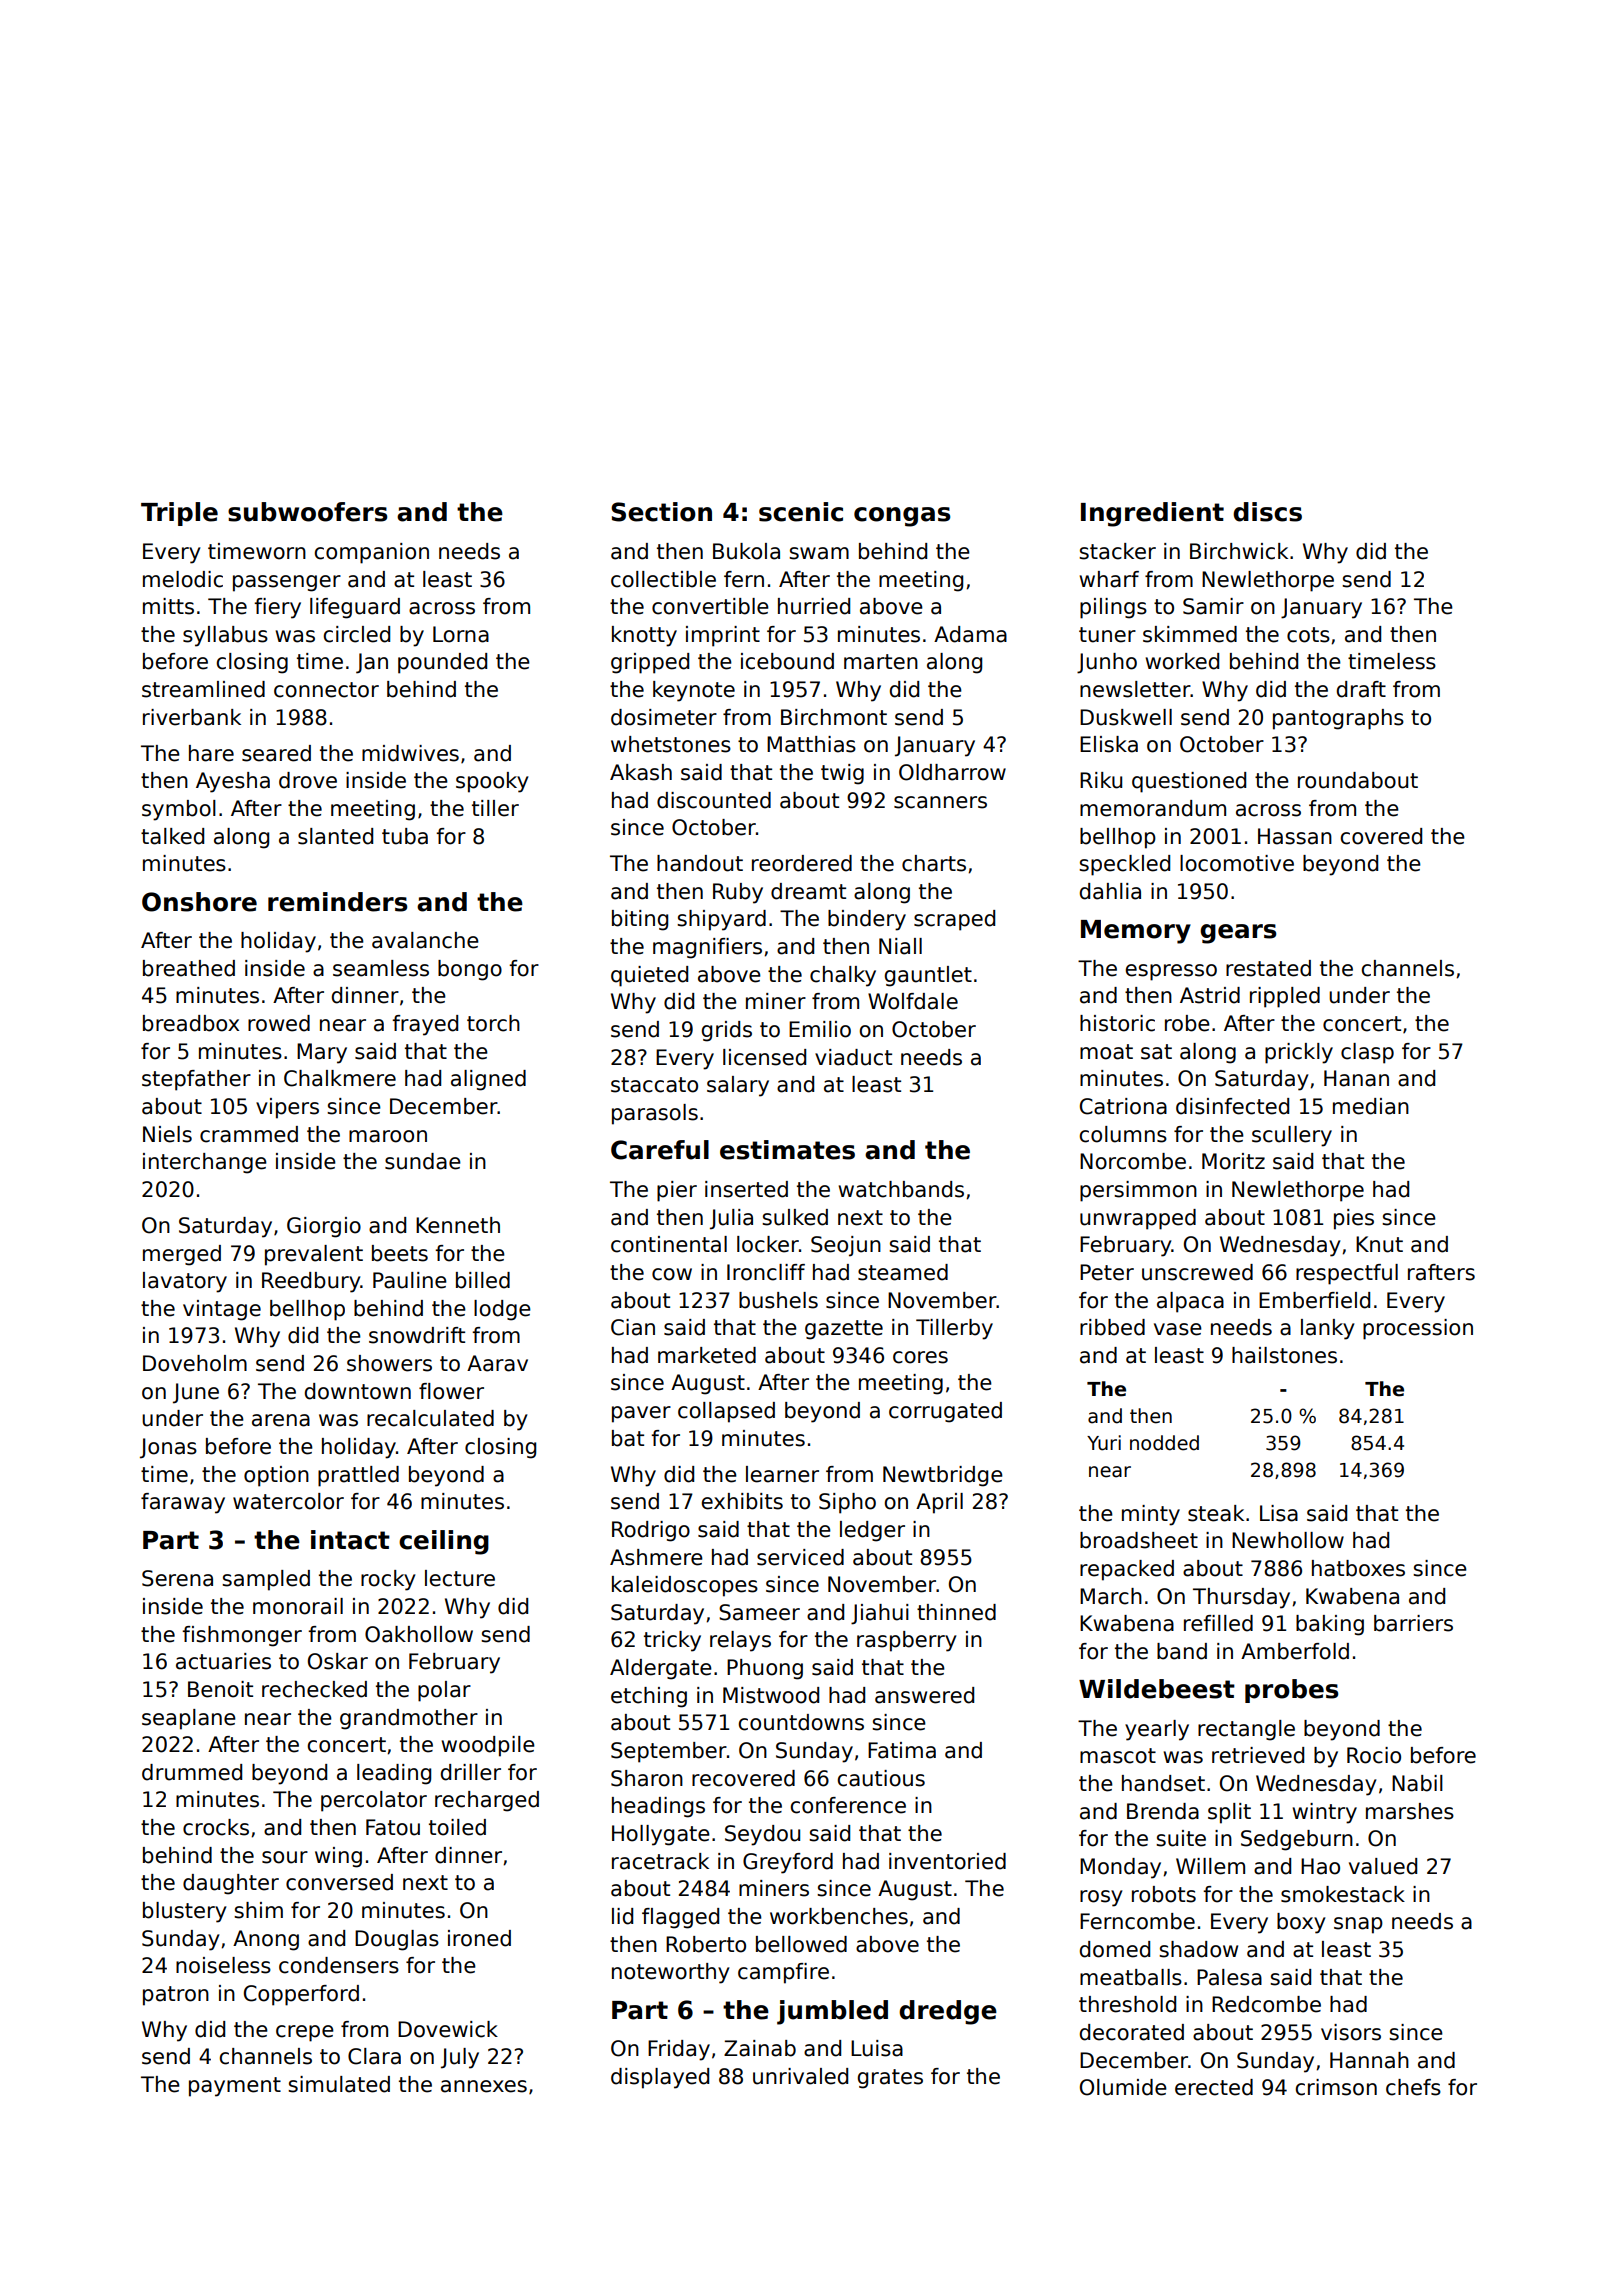  What do you see at coordinates (1284, 1355) in the screenshot?
I see `hailstones` at bounding box center [1284, 1355].
